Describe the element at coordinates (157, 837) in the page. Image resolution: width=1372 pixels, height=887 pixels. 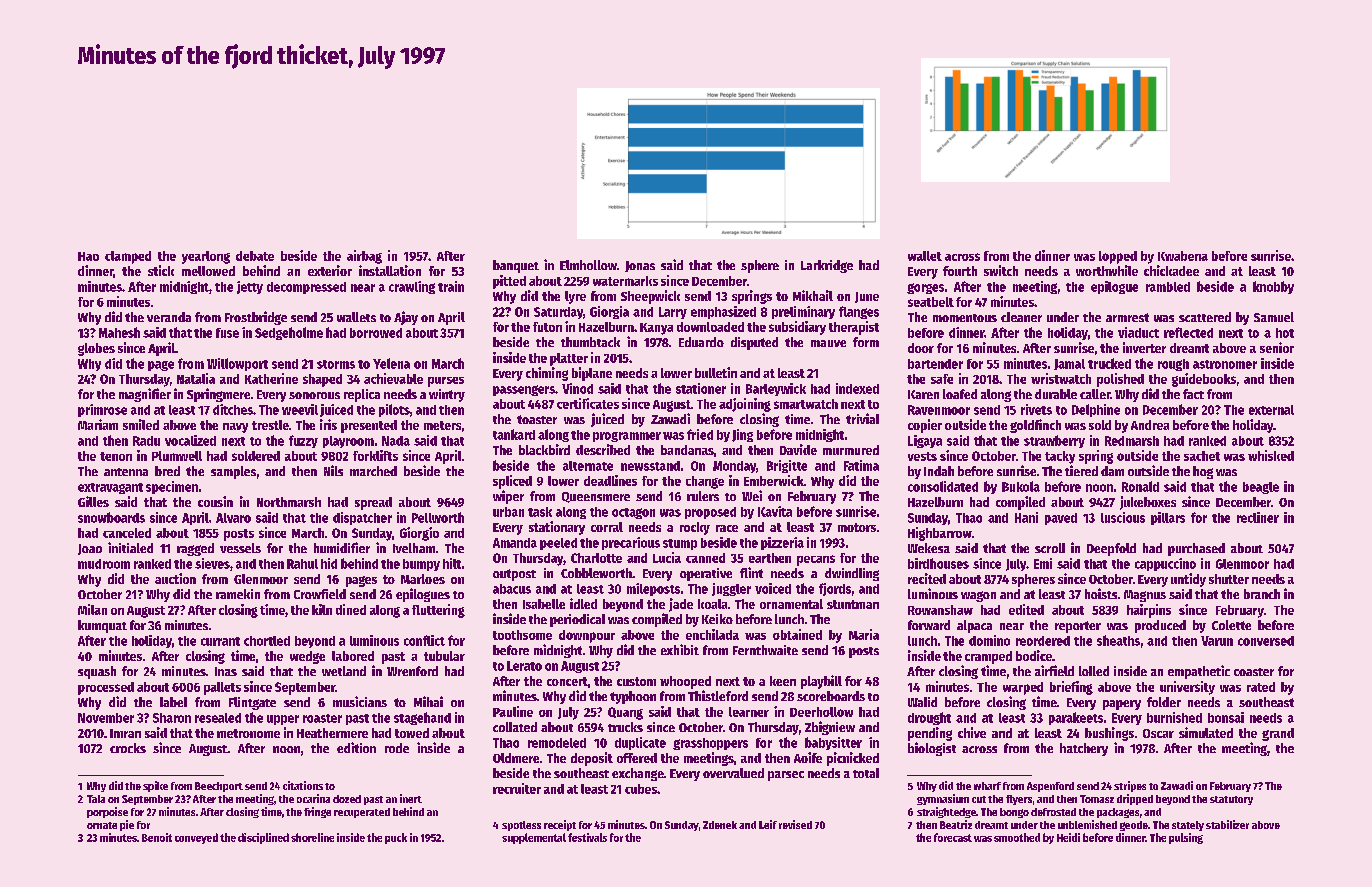
I see `Benoit` at that location.
